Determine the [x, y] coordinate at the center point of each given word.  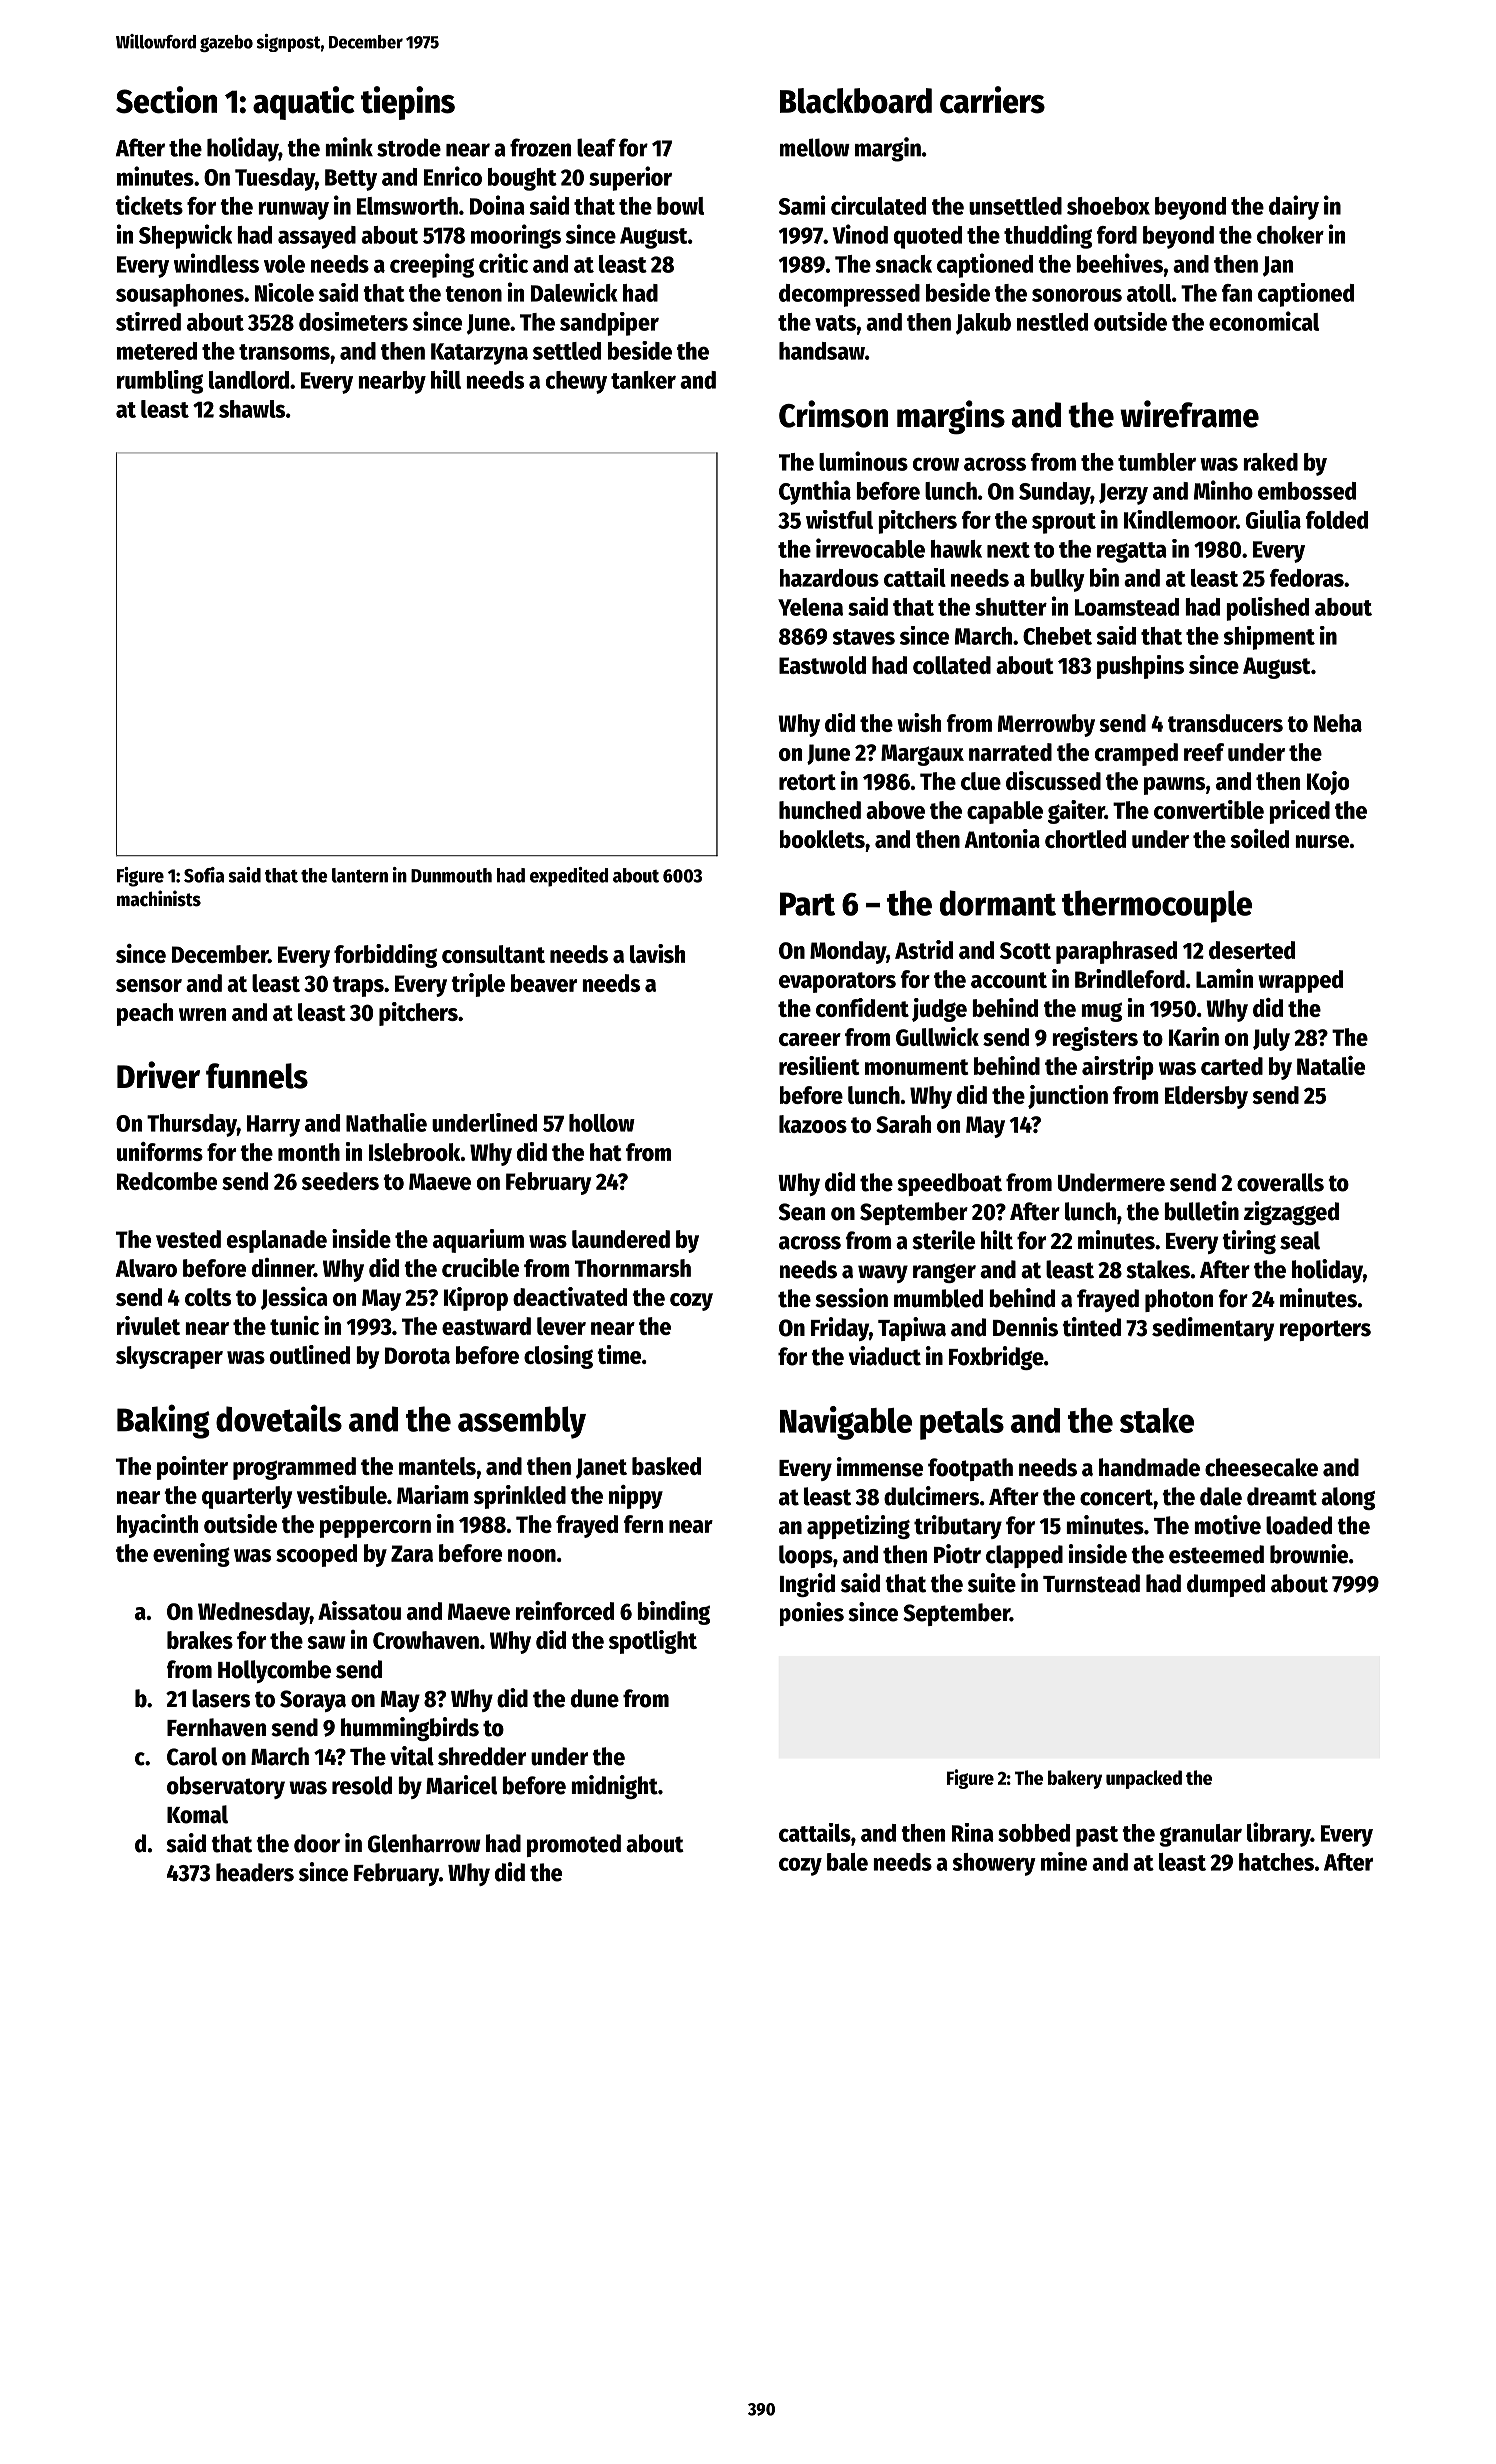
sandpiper [609, 324]
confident [862, 1007]
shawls [252, 409]
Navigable [846, 1423]
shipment [1269, 638]
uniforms [160, 1151]
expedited [569, 877]
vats [835, 323]
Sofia [204, 875]
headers [255, 1872]
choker [1290, 235]
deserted [1252, 950]
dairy [1294, 207]
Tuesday [275, 179]
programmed [294, 1468]
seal [1300, 1240]
